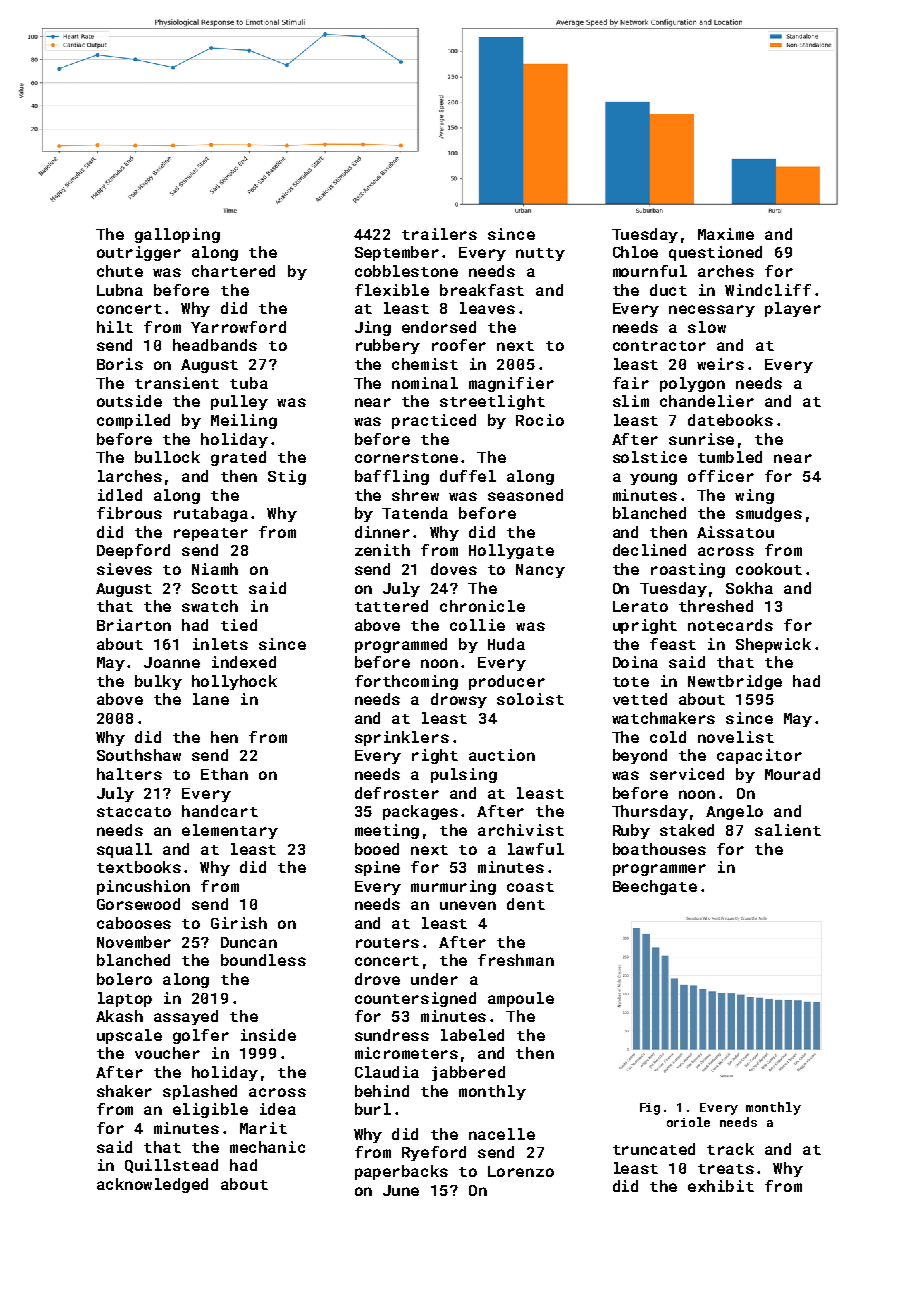 This screenshot has height=1308, width=924. What do you see at coordinates (152, 1185) in the screenshot?
I see `acknowledged` at bounding box center [152, 1185].
